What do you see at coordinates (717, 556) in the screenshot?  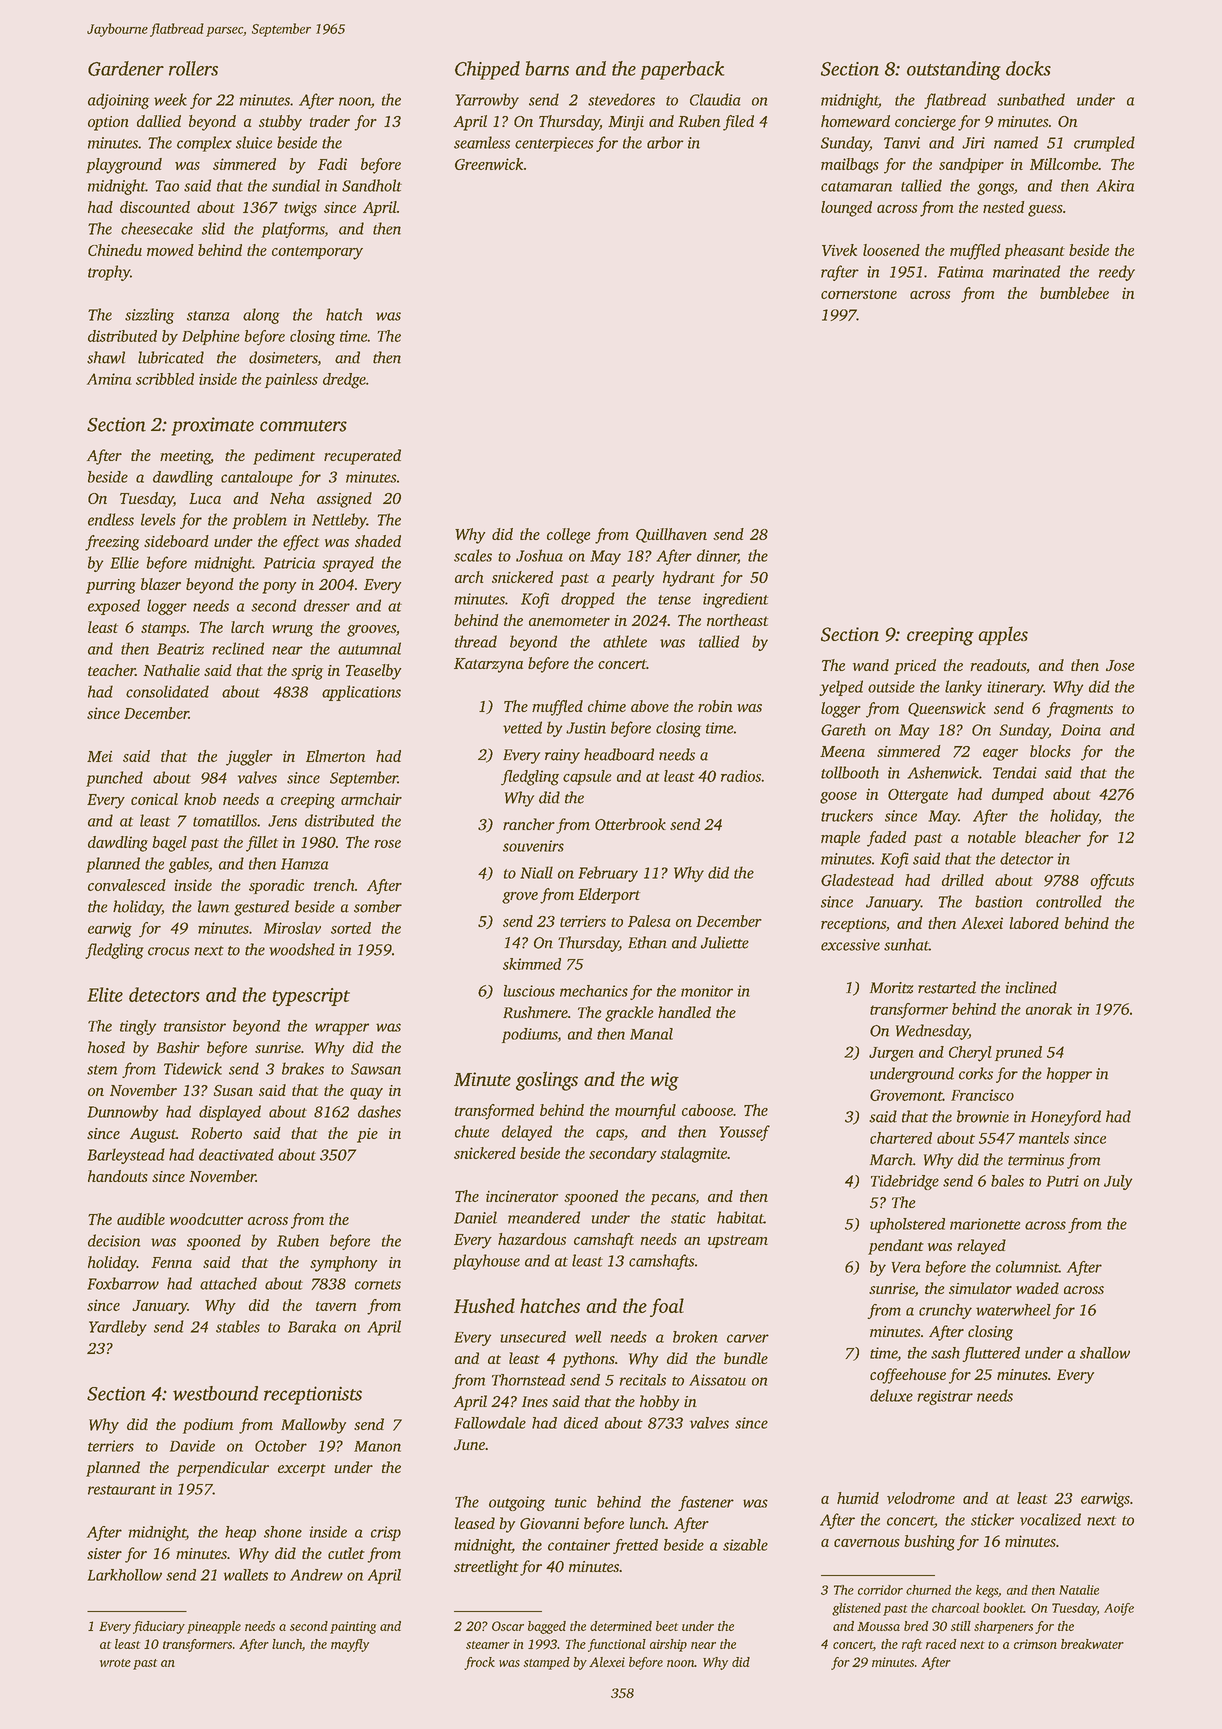 I see `dinner` at bounding box center [717, 556].
